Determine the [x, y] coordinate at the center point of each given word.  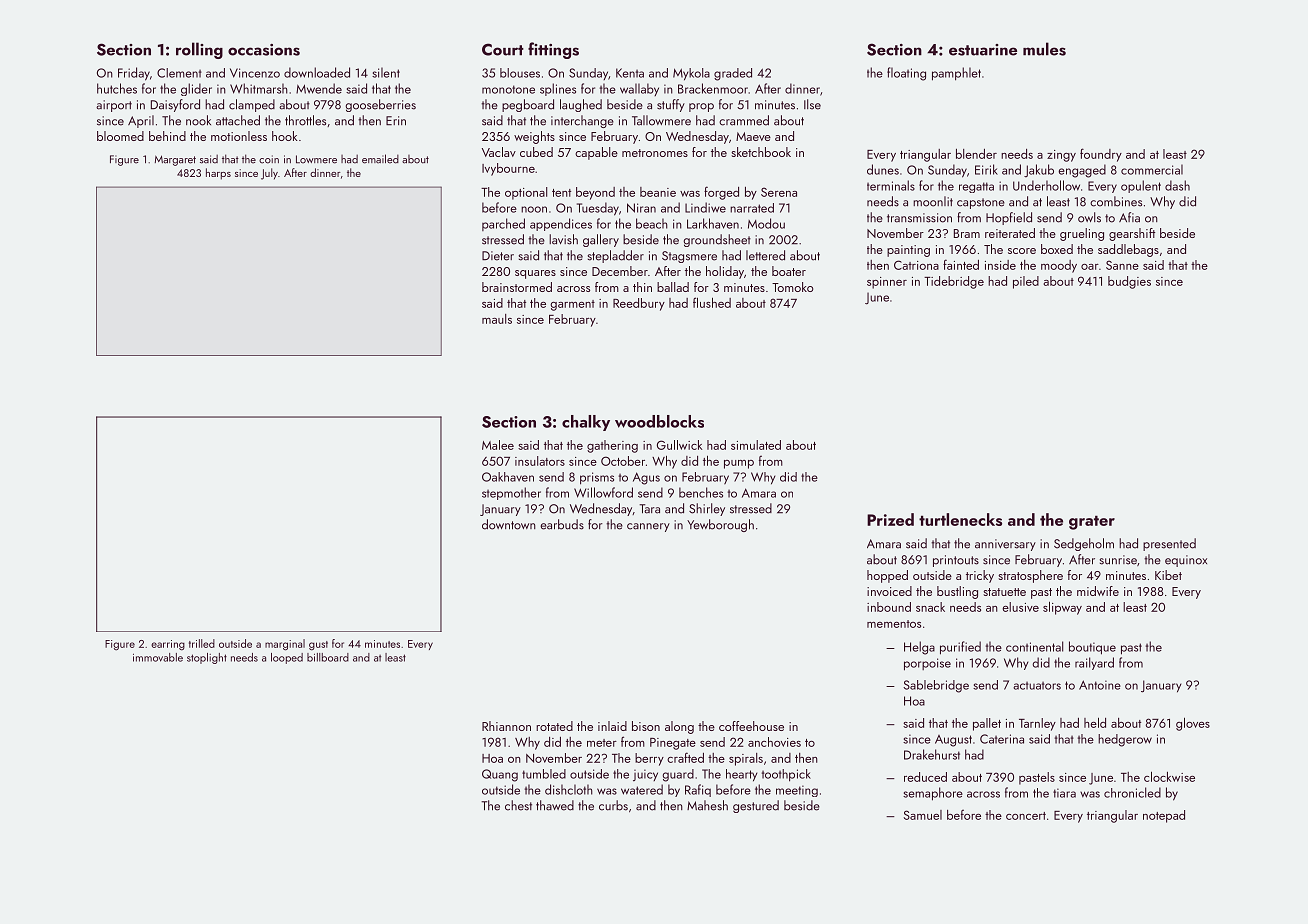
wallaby [639, 89]
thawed [555, 805]
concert [1026, 816]
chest [518, 805]
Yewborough [720, 525]
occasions [264, 50]
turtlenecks [960, 519]
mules [1044, 49]
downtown [509, 524]
